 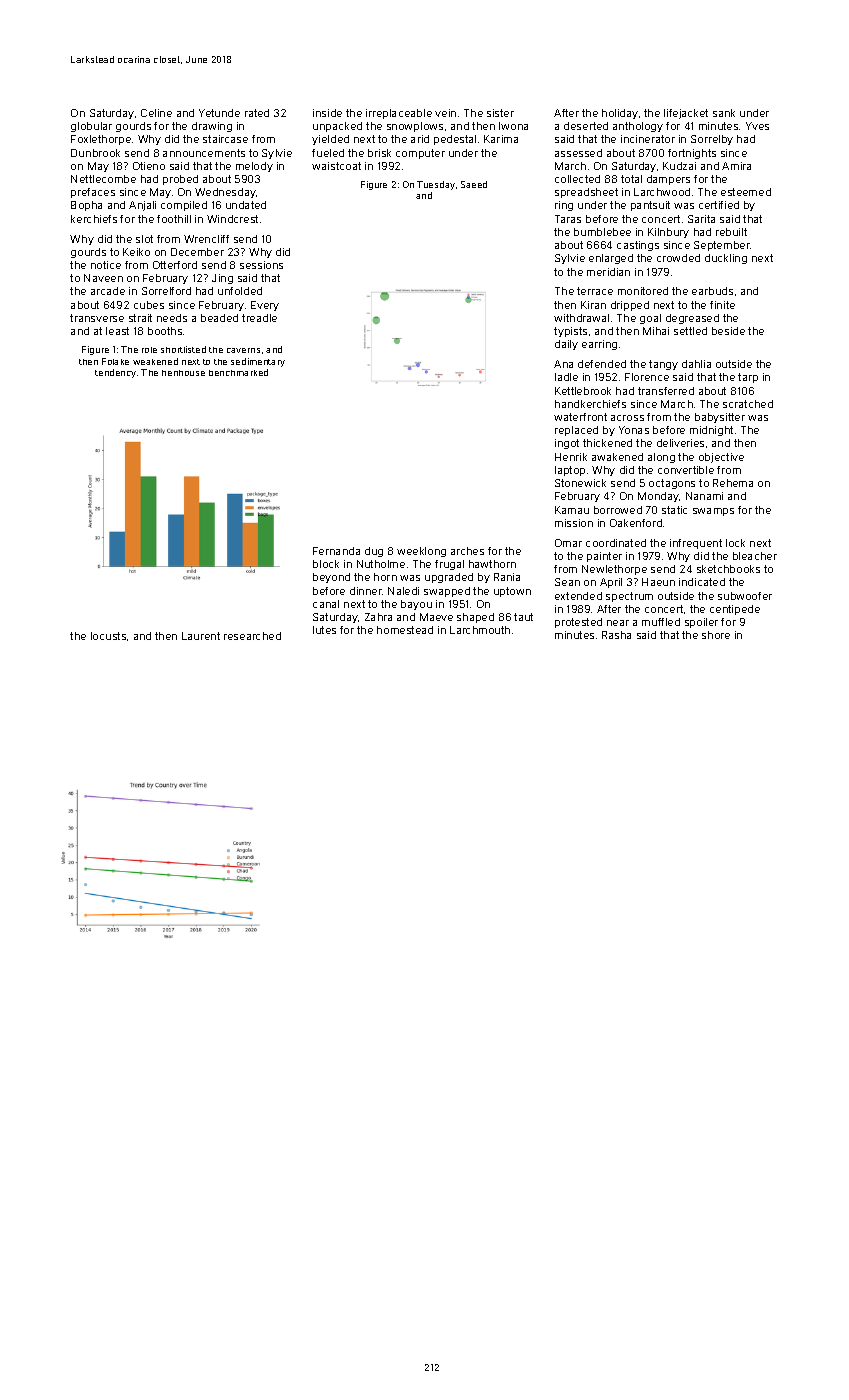 What do you see at coordinates (716, 635) in the screenshot?
I see `shore` at bounding box center [716, 635].
